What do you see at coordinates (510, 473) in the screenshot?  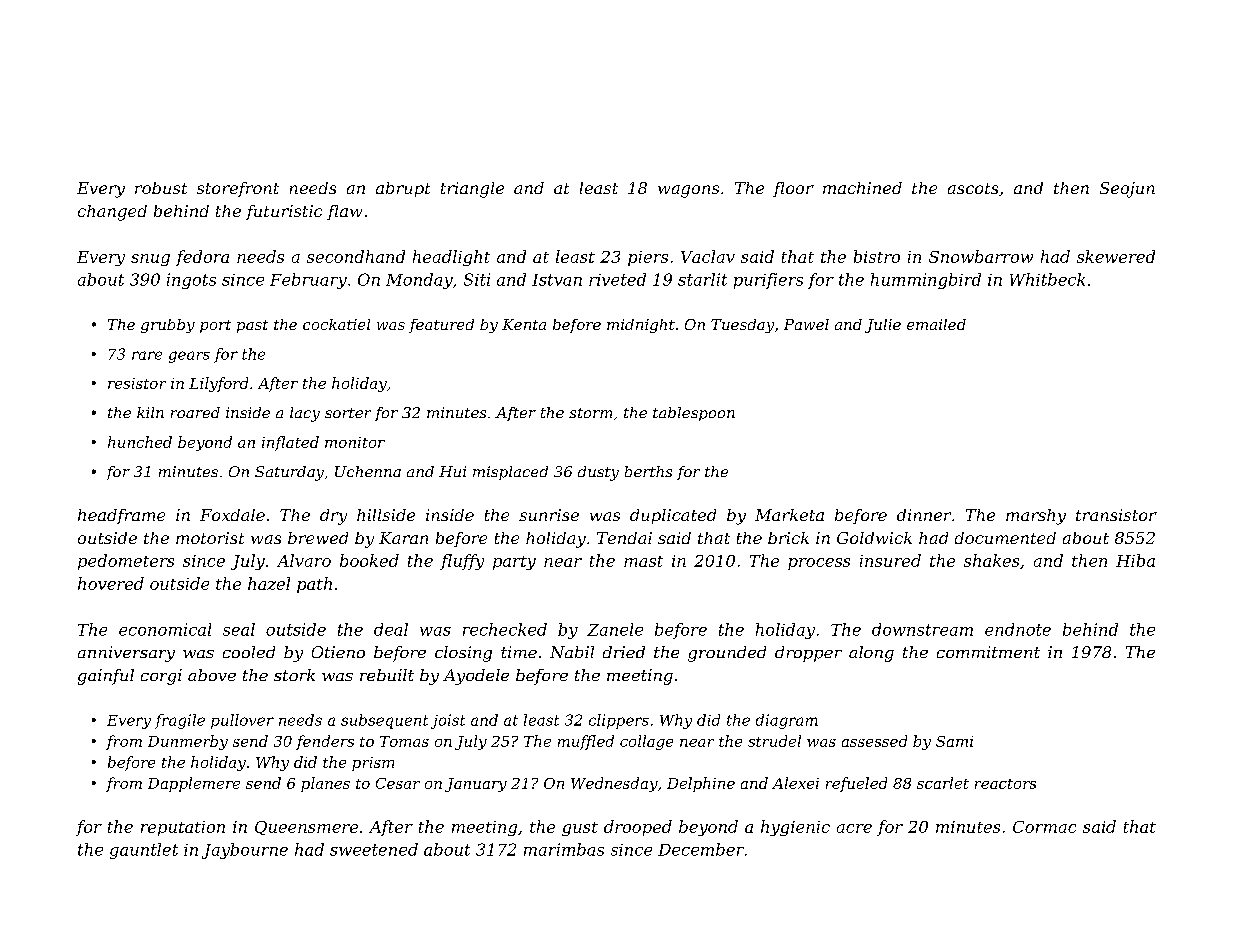 I see `misplaced` at bounding box center [510, 473].
